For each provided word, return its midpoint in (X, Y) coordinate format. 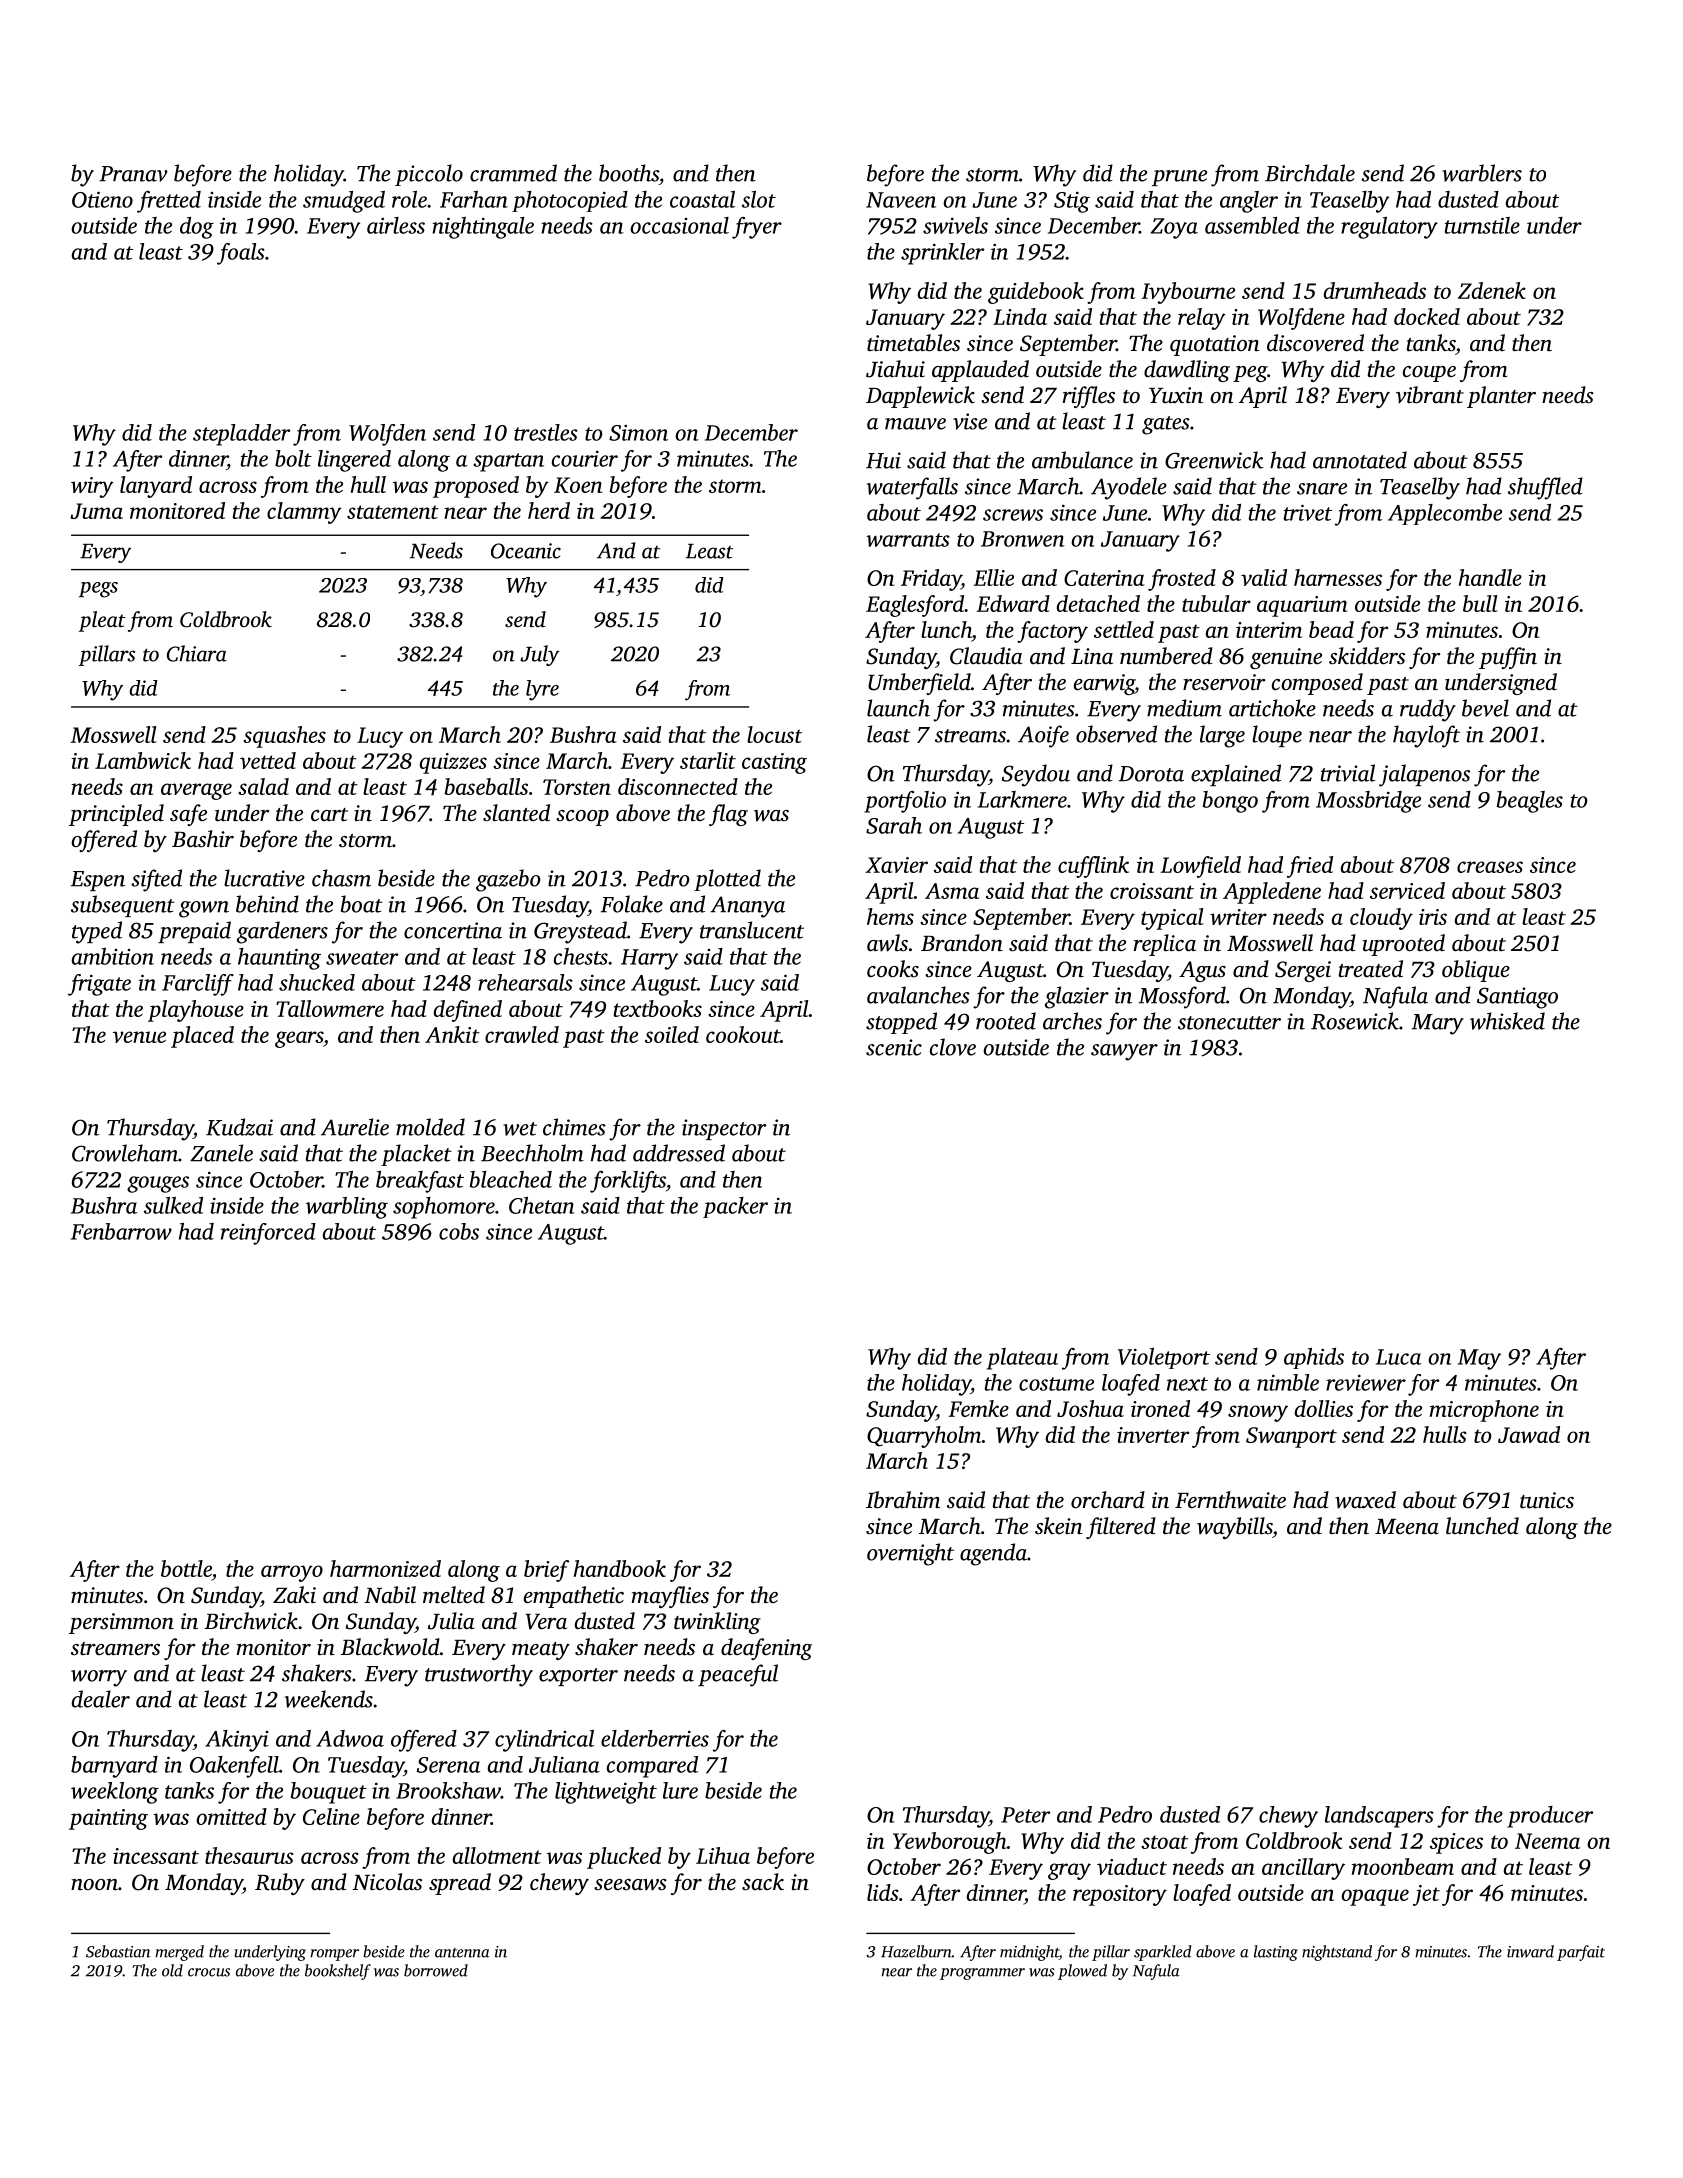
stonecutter (1229, 1023)
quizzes (453, 763)
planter (1501, 397)
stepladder (241, 435)
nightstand (1337, 1953)
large (1222, 736)
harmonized (385, 1568)
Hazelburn (916, 1951)
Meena (1407, 1527)
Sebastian (118, 1951)
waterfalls (912, 488)
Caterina (1104, 578)
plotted (727, 880)
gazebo (508, 880)
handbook (620, 1568)
